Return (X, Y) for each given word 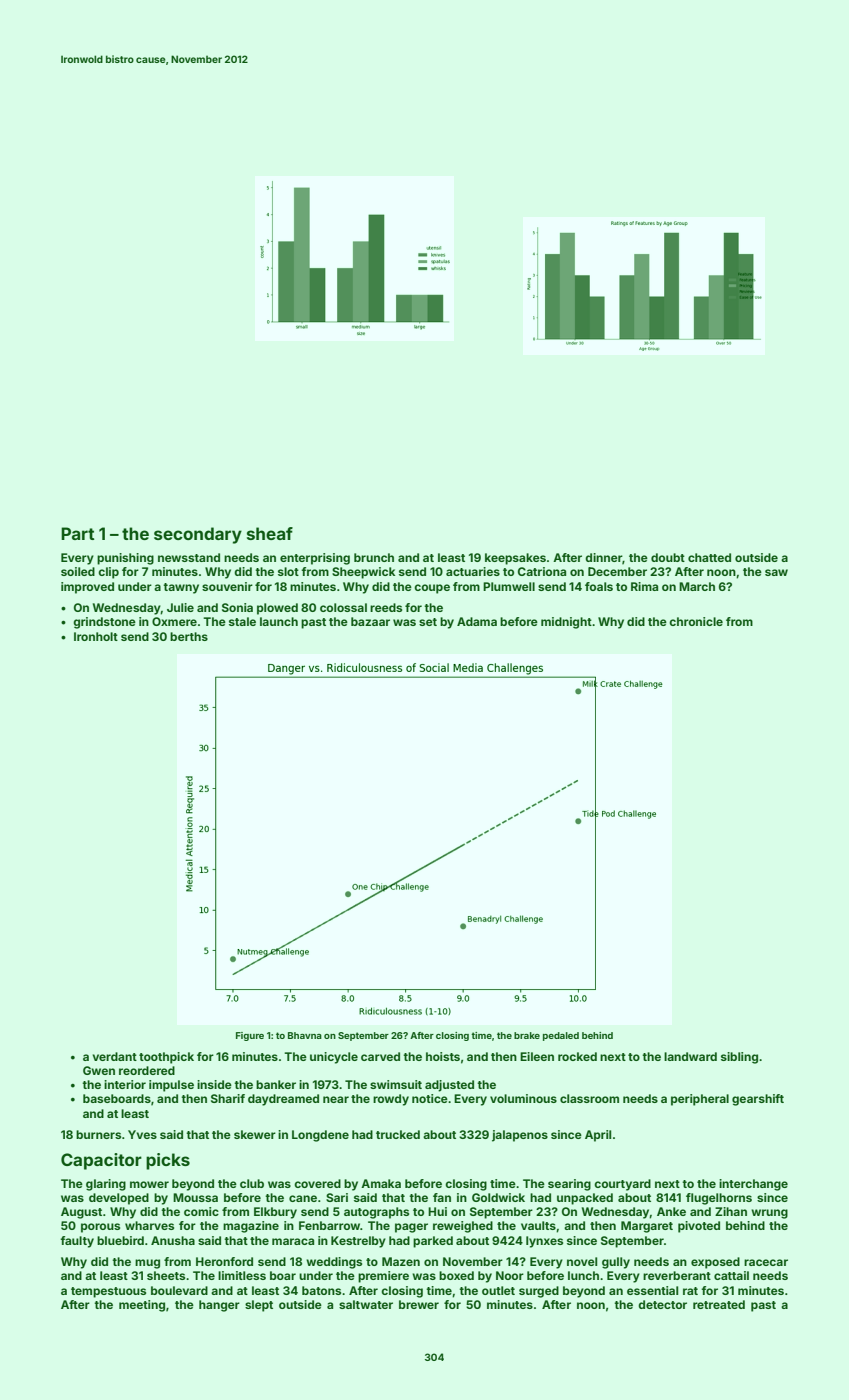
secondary (198, 535)
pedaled (561, 1036)
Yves (142, 1134)
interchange (753, 1185)
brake (527, 1035)
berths (189, 636)
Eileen (537, 1056)
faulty (77, 1242)
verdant (115, 1056)
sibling (739, 1058)
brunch (374, 557)
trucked (398, 1134)
